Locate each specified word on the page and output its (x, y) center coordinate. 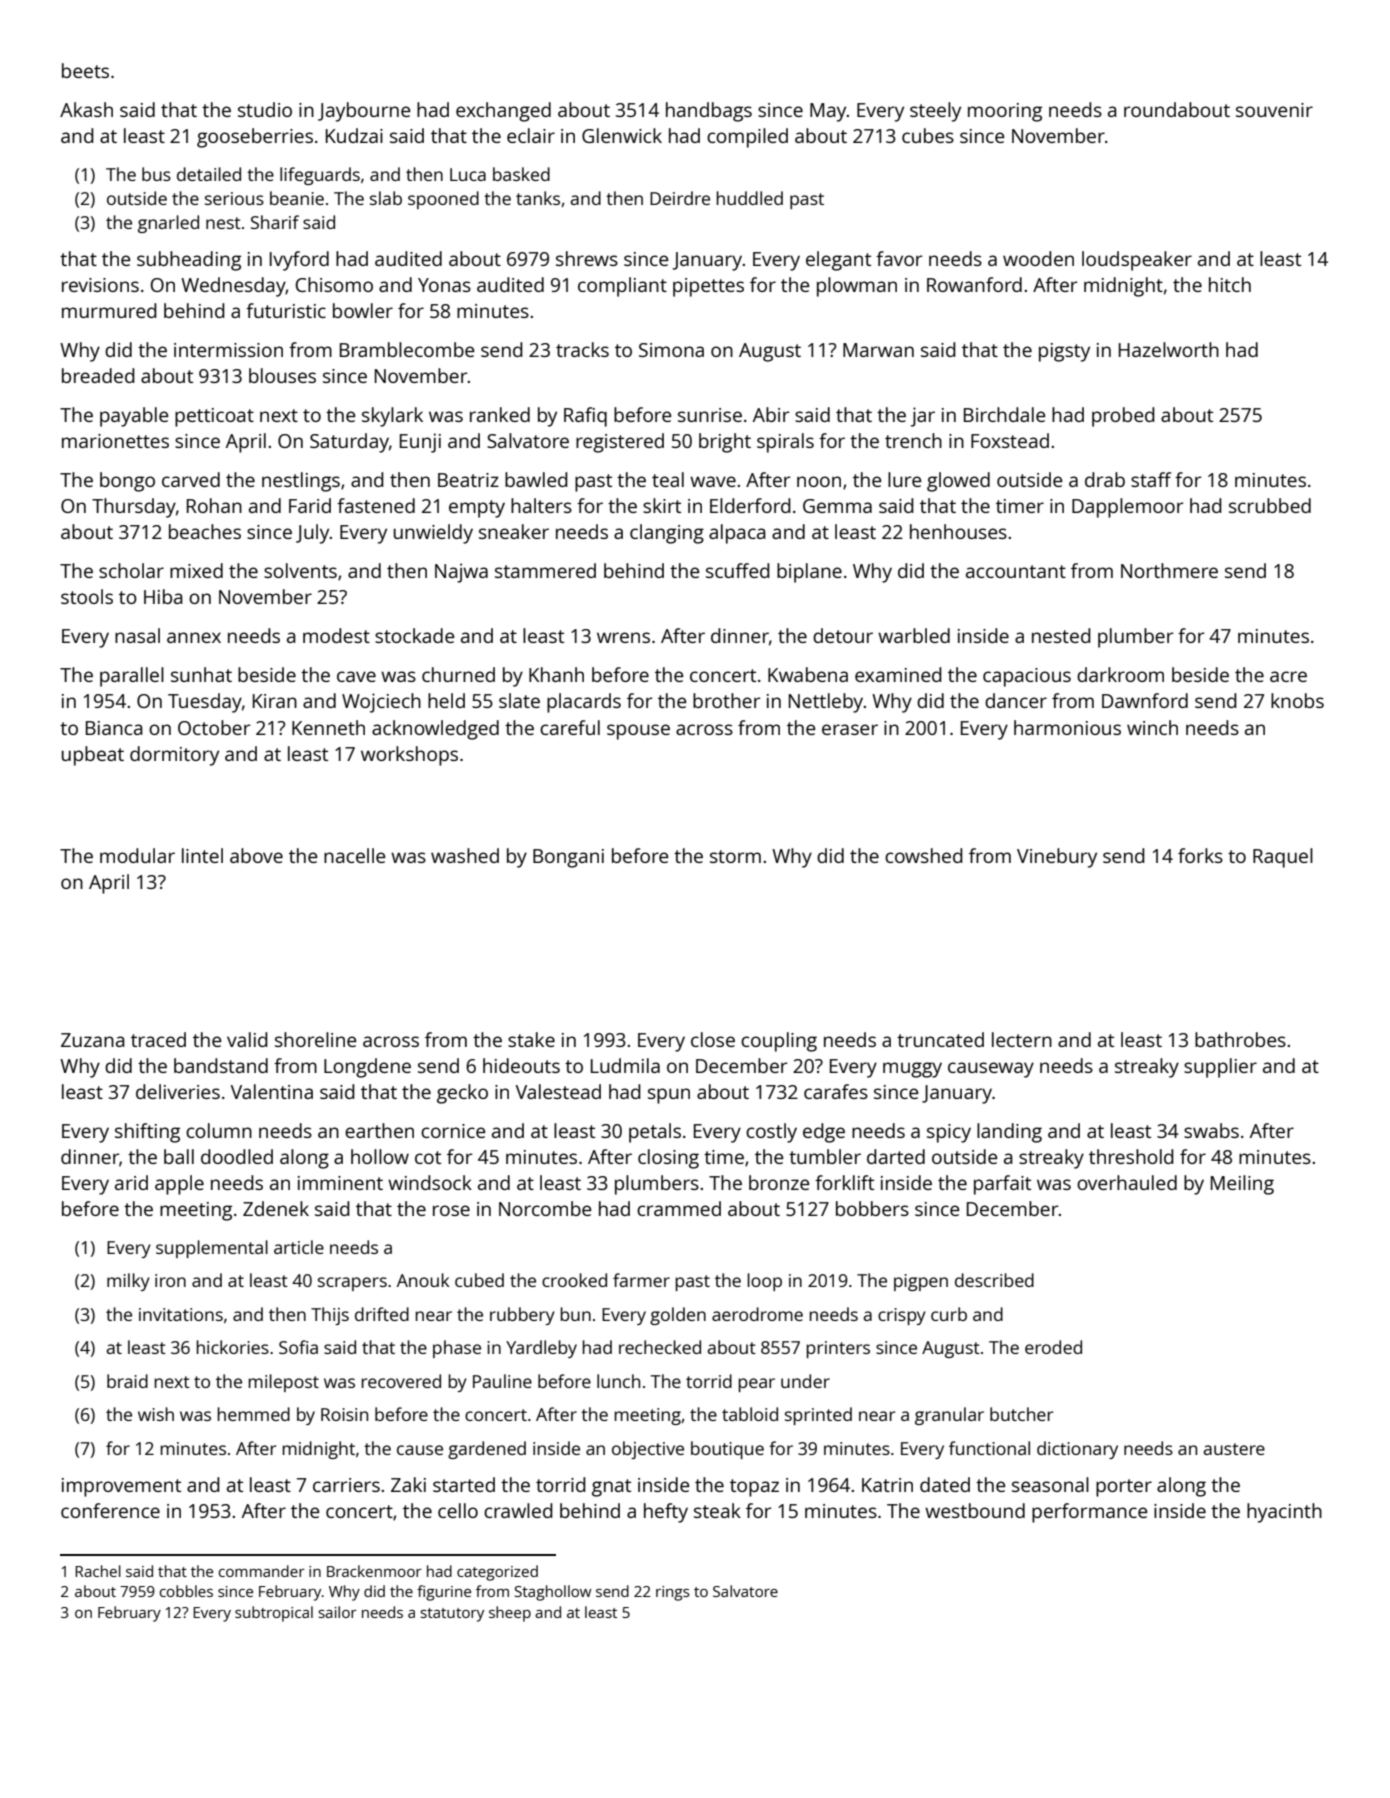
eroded (1053, 1347)
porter (1124, 1488)
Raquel (1283, 858)
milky (128, 1282)
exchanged (503, 112)
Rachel (98, 1571)
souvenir (1274, 110)
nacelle (355, 855)
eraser (850, 729)
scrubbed (1270, 505)
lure (905, 479)
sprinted (818, 1416)
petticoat (214, 417)
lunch (618, 1381)
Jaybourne (364, 112)
